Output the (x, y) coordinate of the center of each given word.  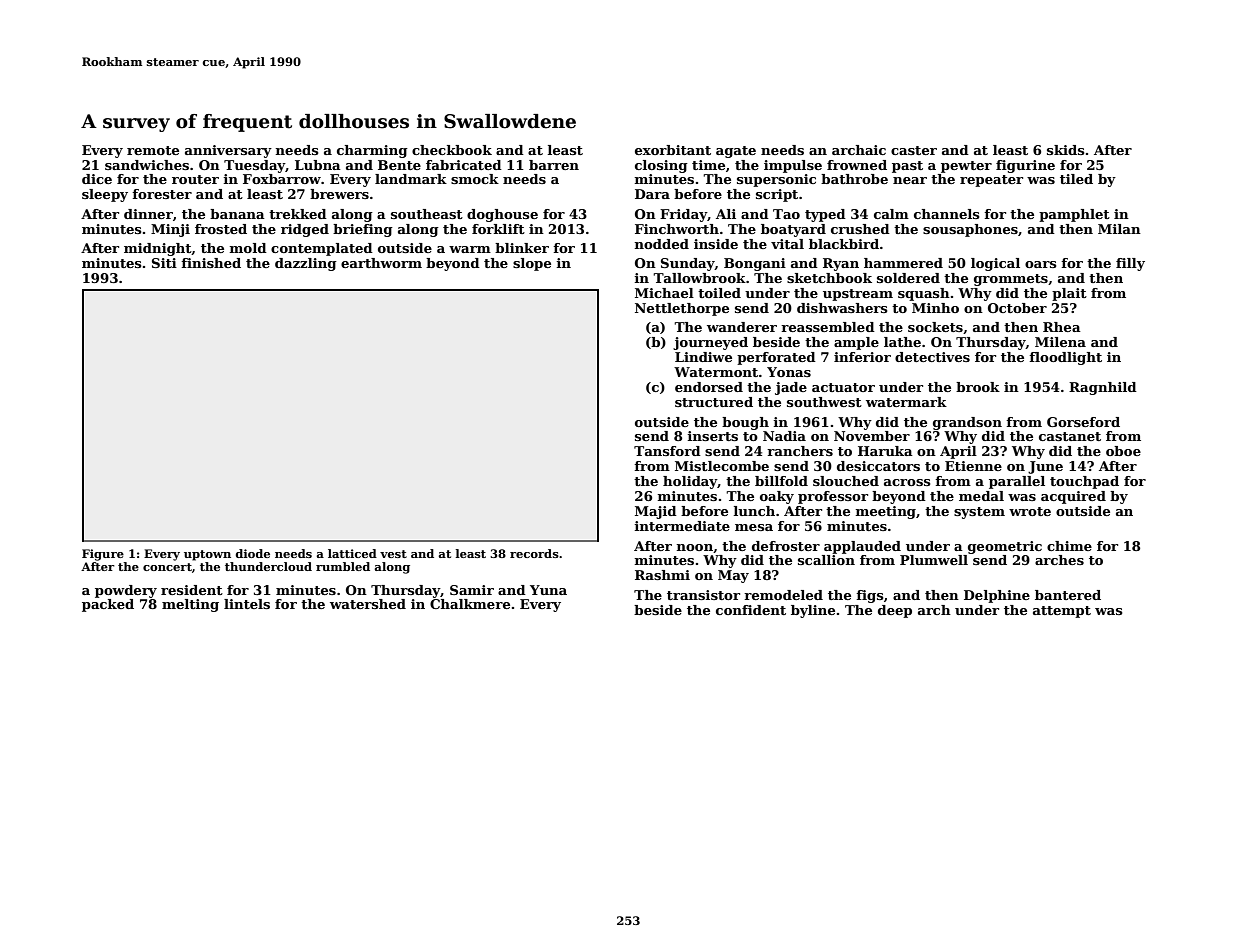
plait (1069, 294)
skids (1066, 150)
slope (532, 264)
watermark (906, 402)
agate (736, 152)
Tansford (667, 451)
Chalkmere (470, 604)
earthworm (381, 263)
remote (153, 150)
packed (108, 605)
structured (714, 402)
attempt (1062, 612)
